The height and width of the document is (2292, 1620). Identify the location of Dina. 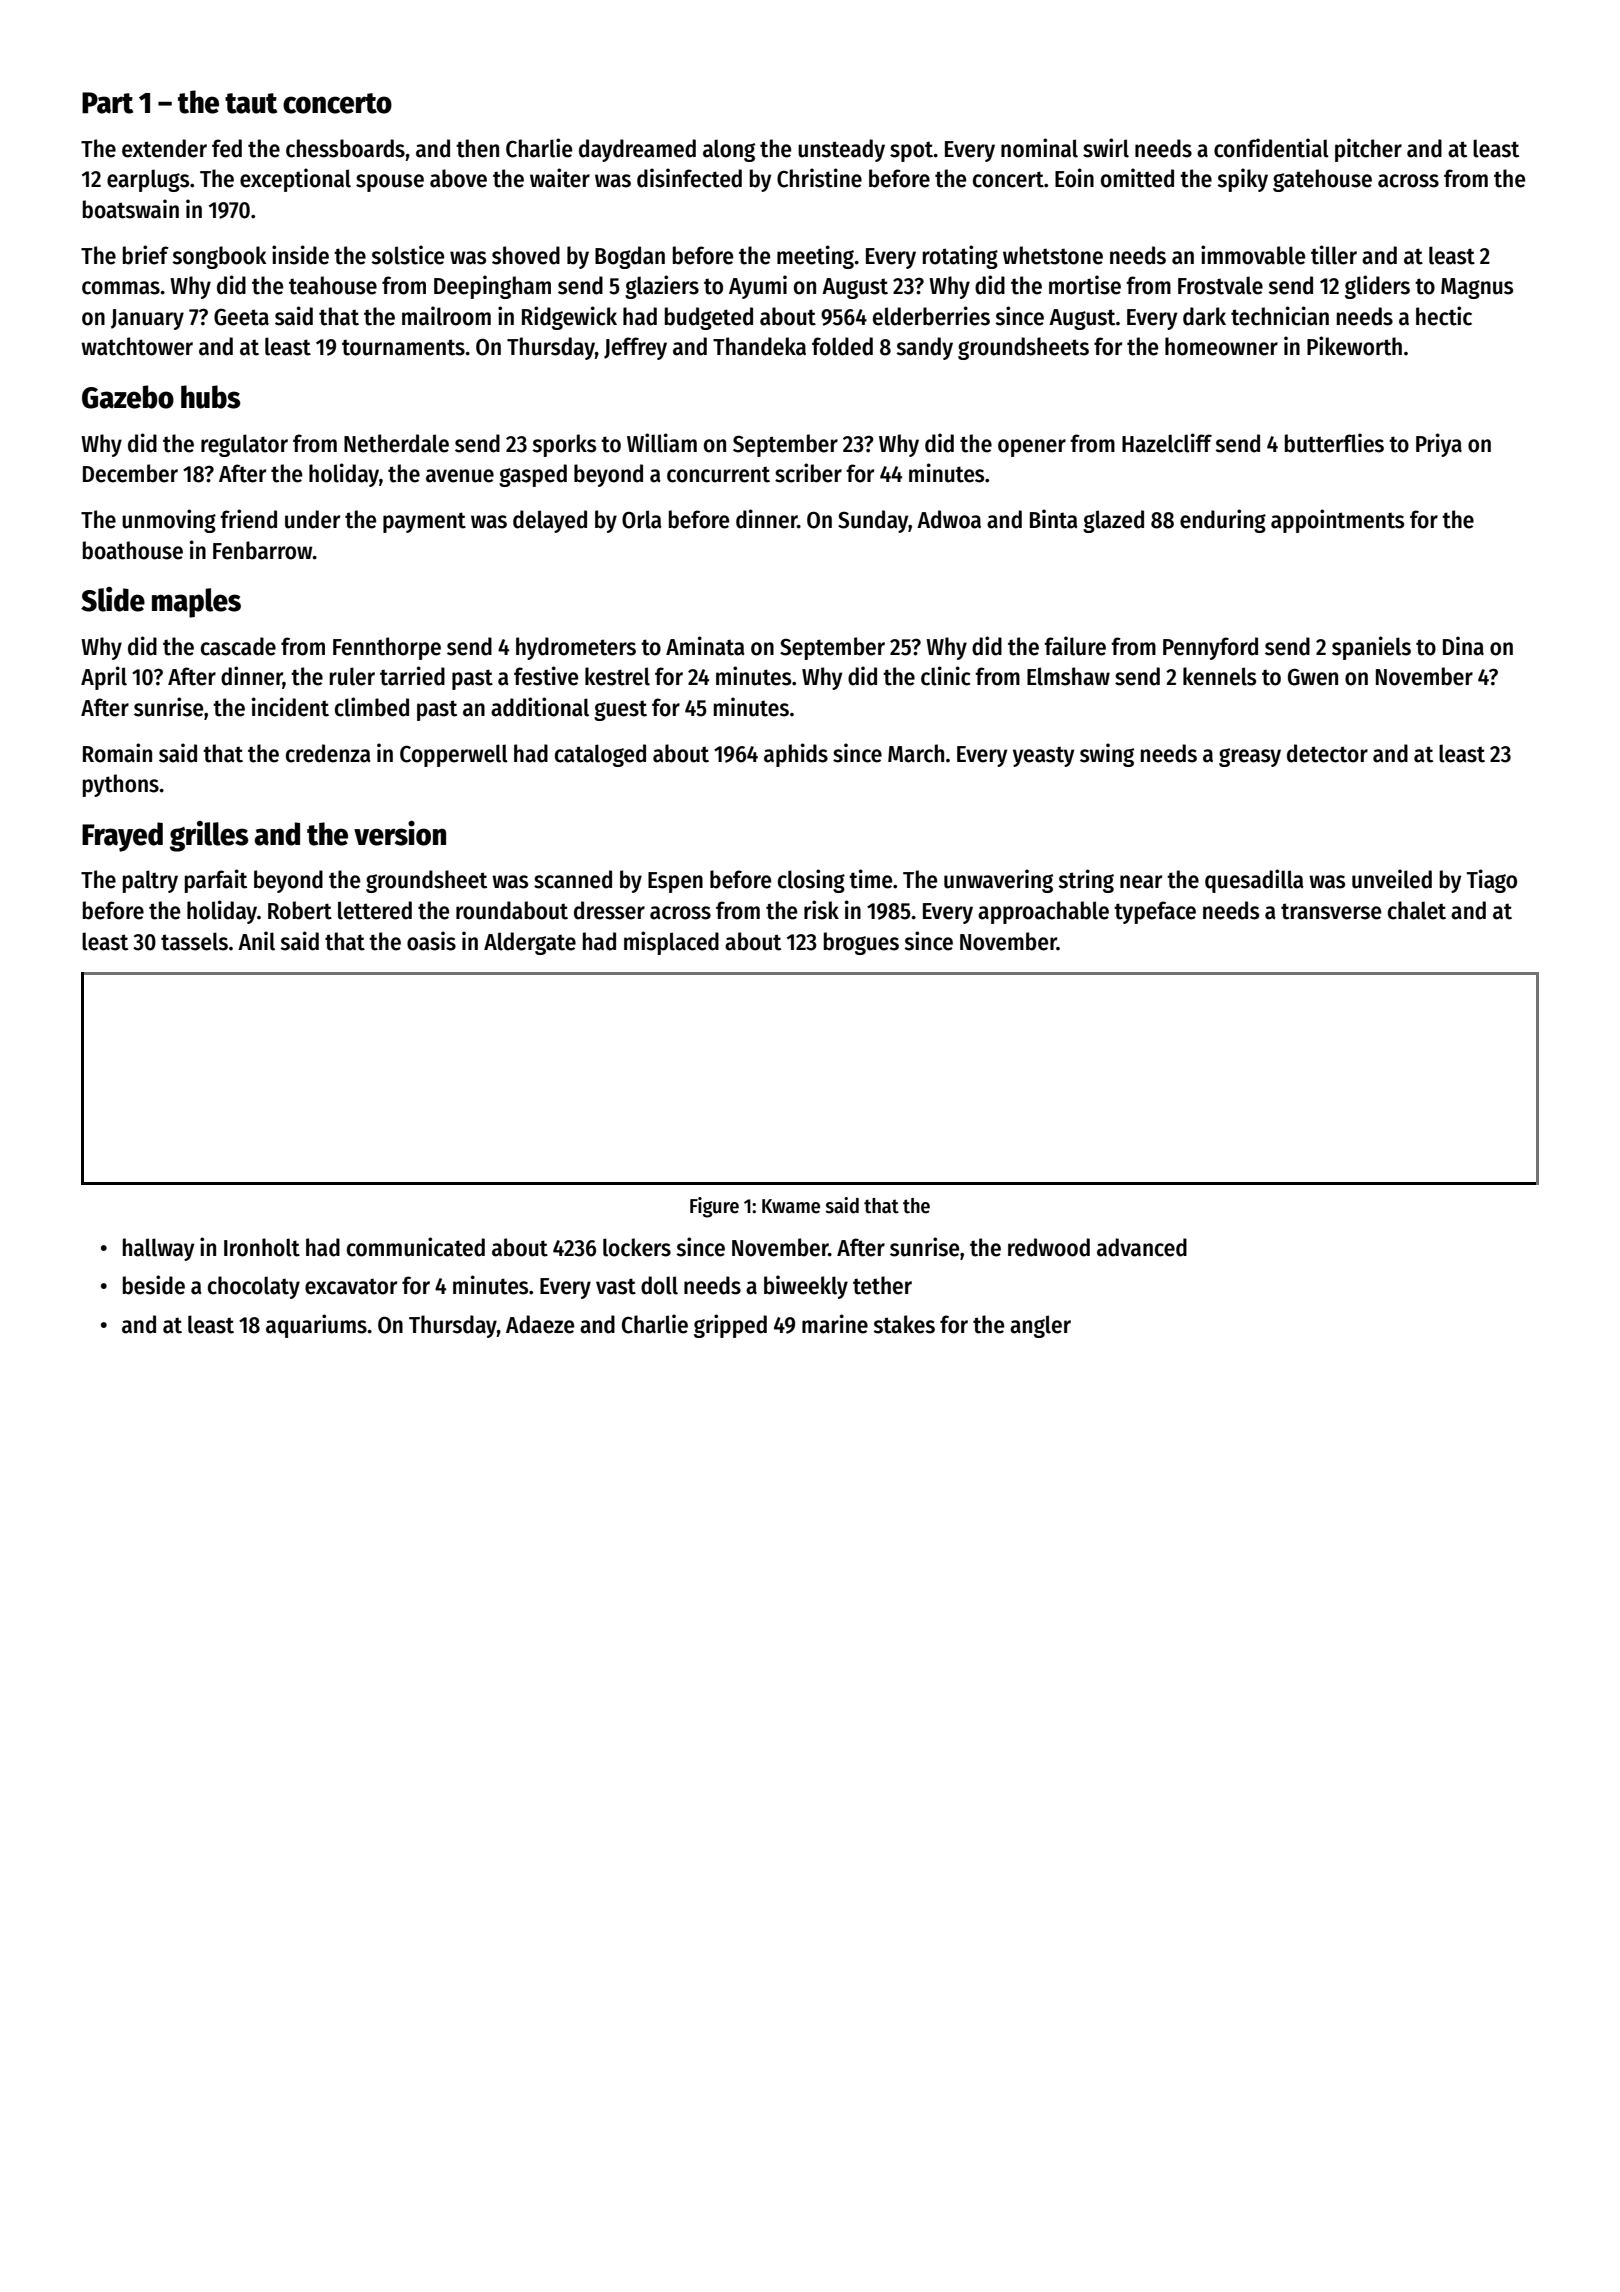
(1463, 646).
